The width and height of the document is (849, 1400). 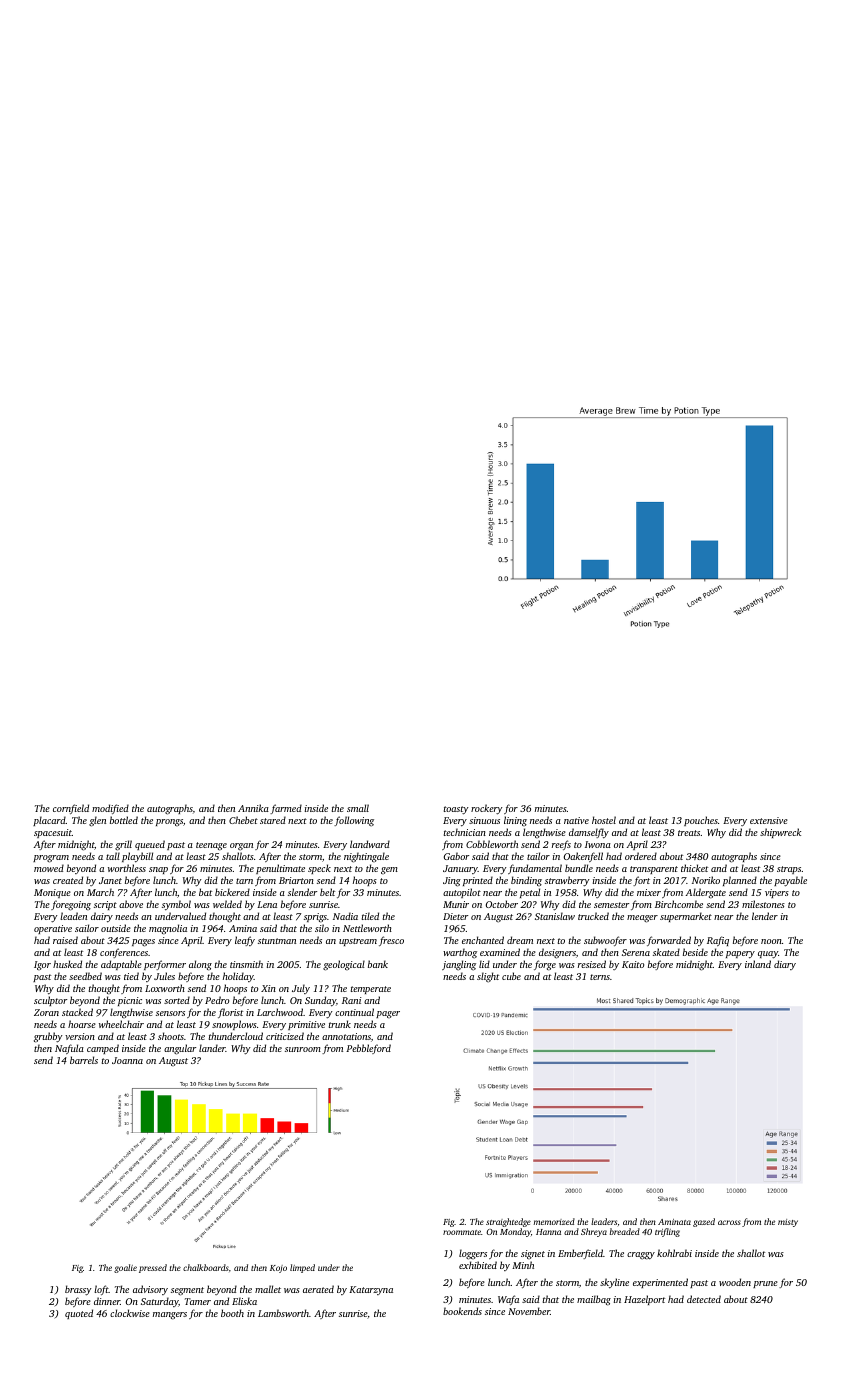 What do you see at coordinates (110, 809) in the document?
I see `modified` at bounding box center [110, 809].
